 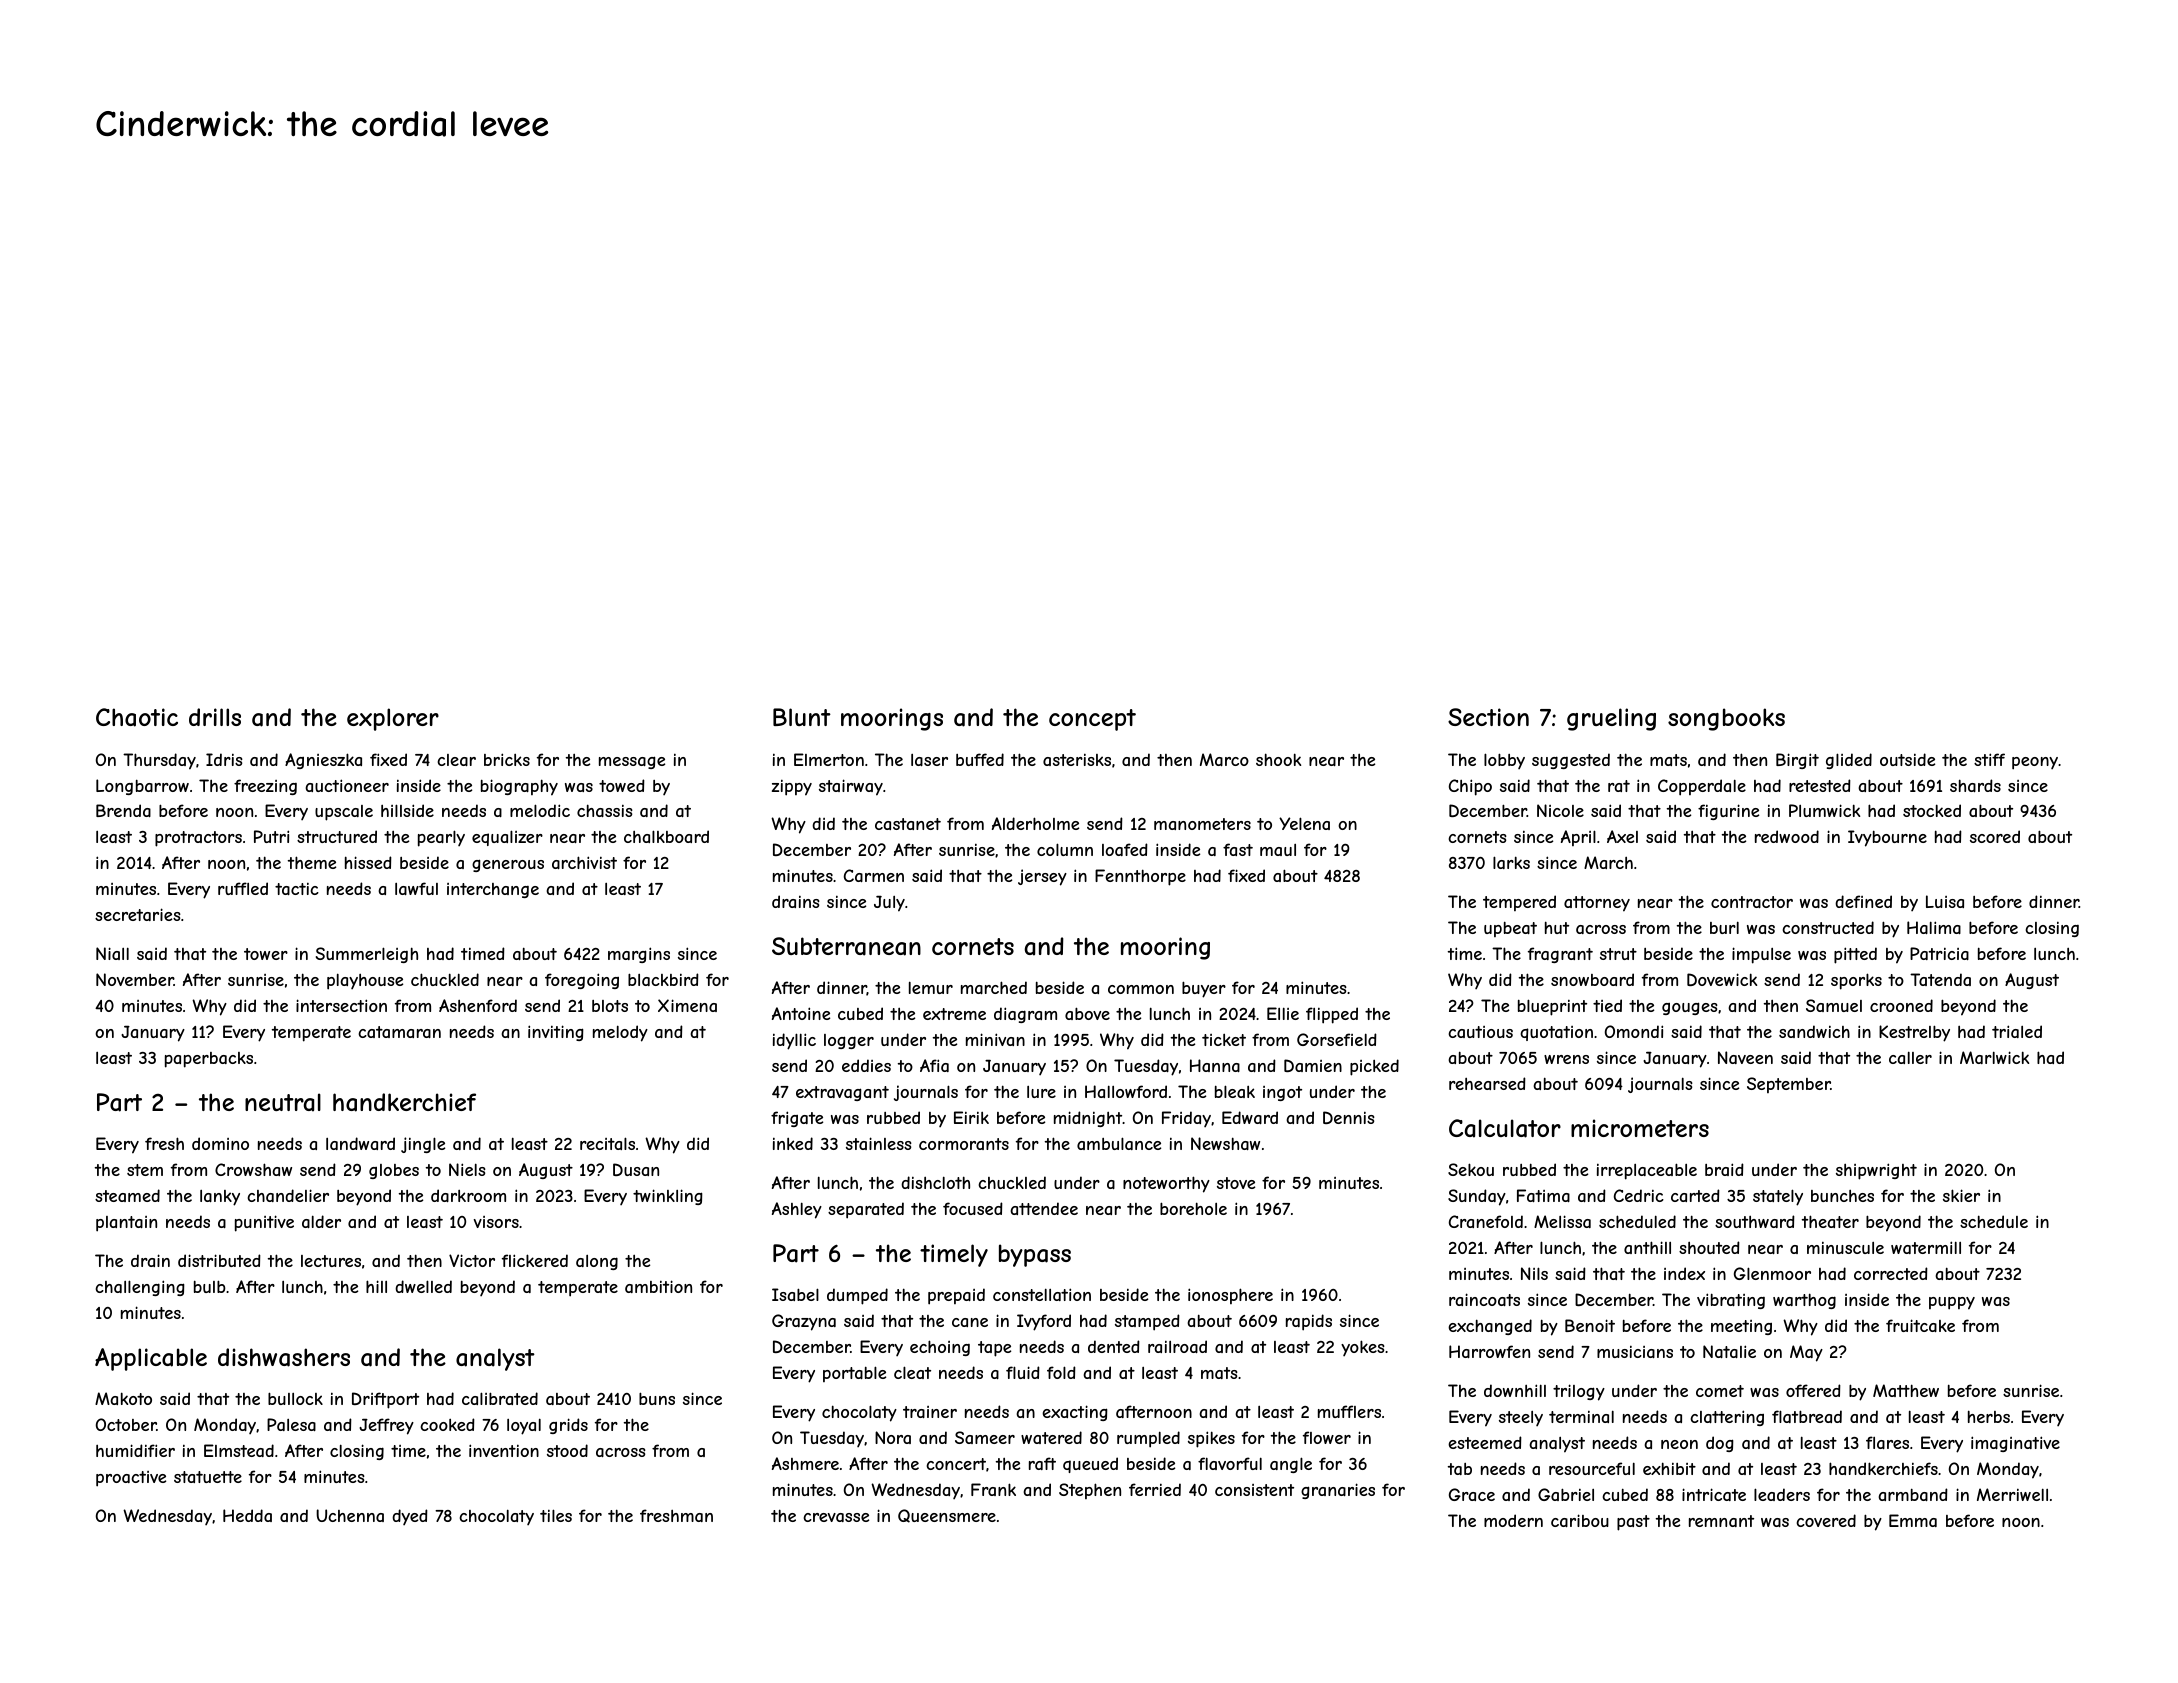 What do you see at coordinates (556, 1515) in the screenshot?
I see `tiles` at bounding box center [556, 1515].
